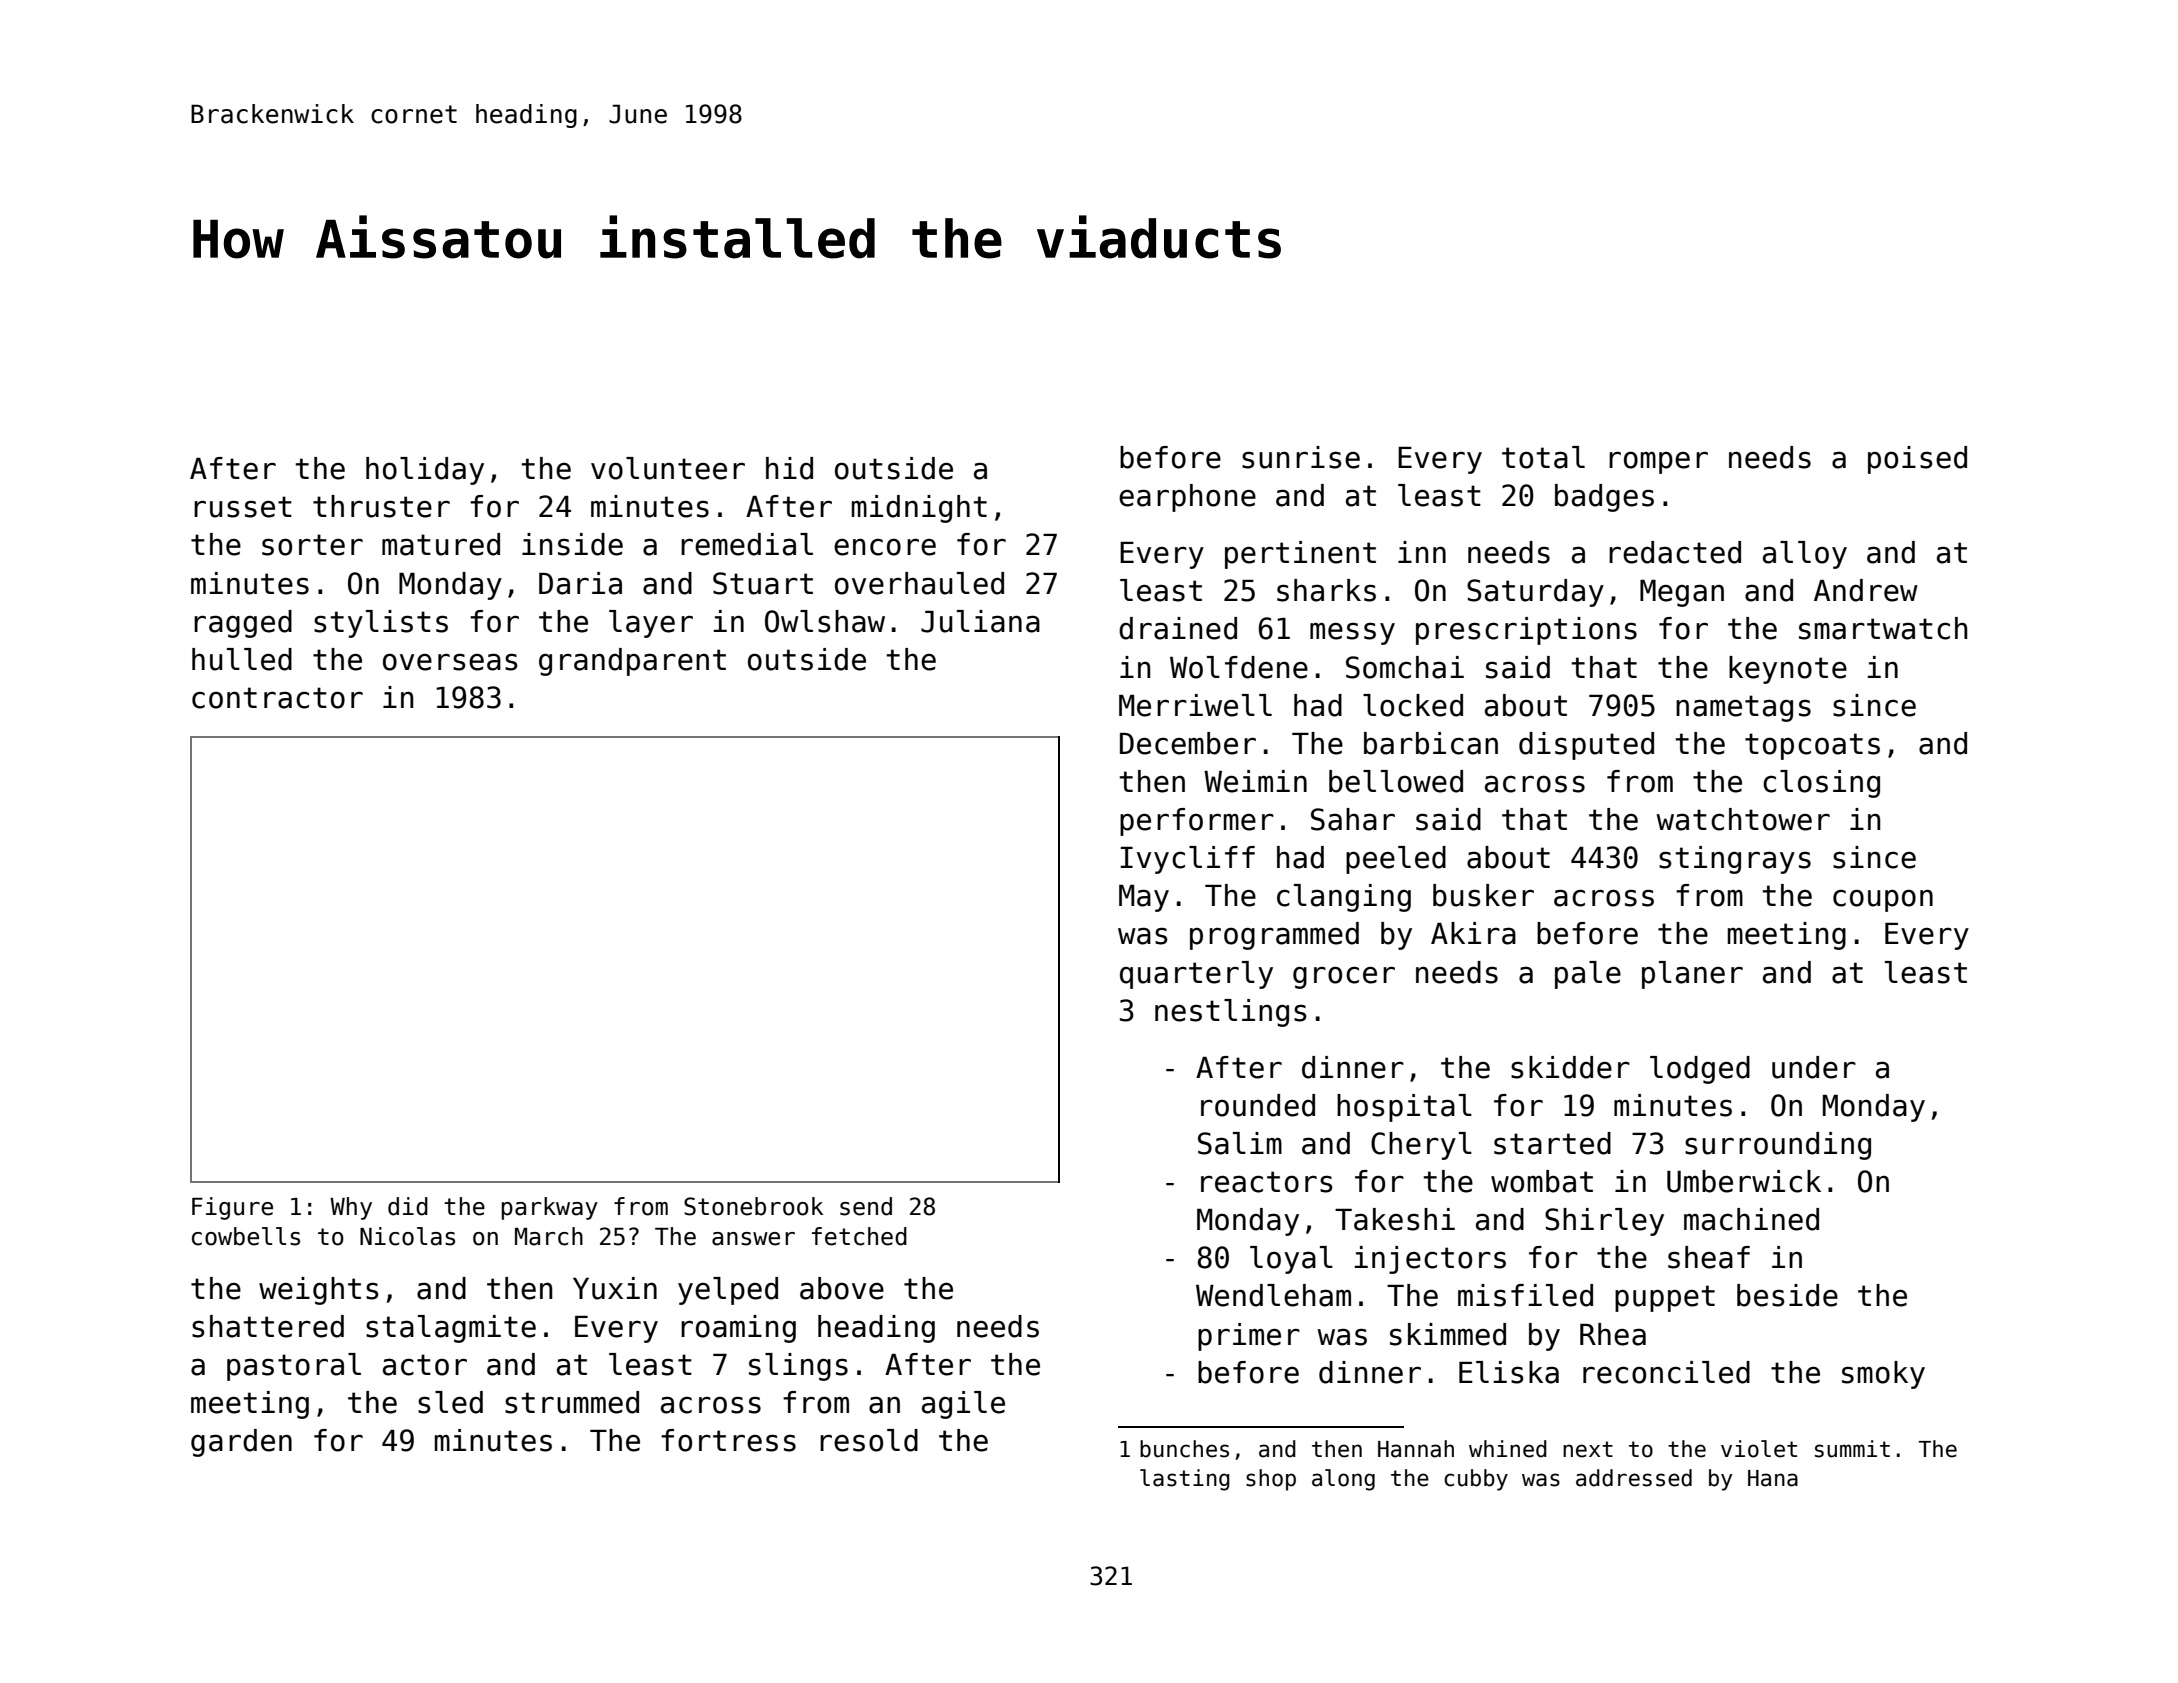 This document has width=2178, height=1683. I want to click on pastoral, so click(294, 1367).
